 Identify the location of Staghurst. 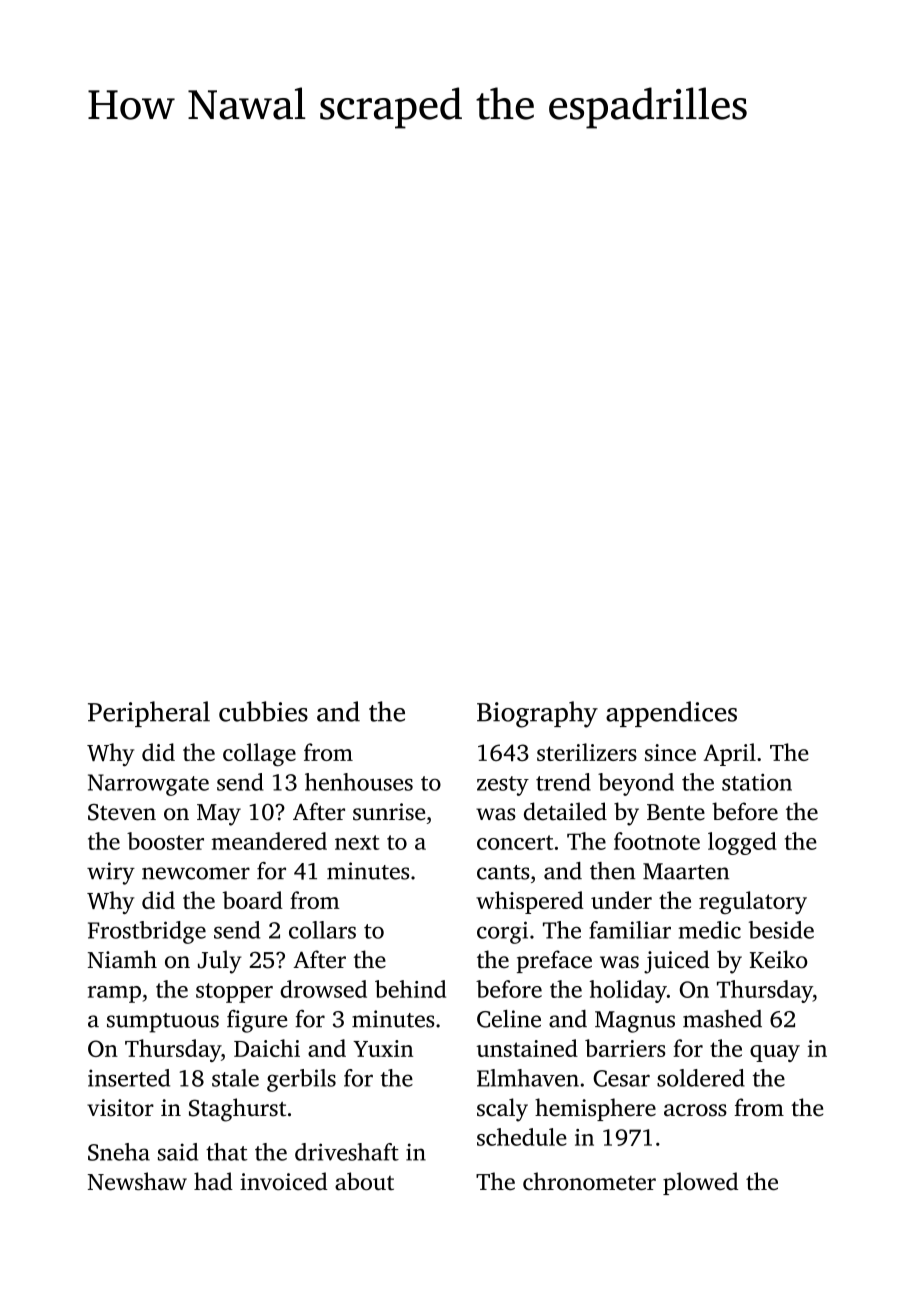
(237, 1110).
